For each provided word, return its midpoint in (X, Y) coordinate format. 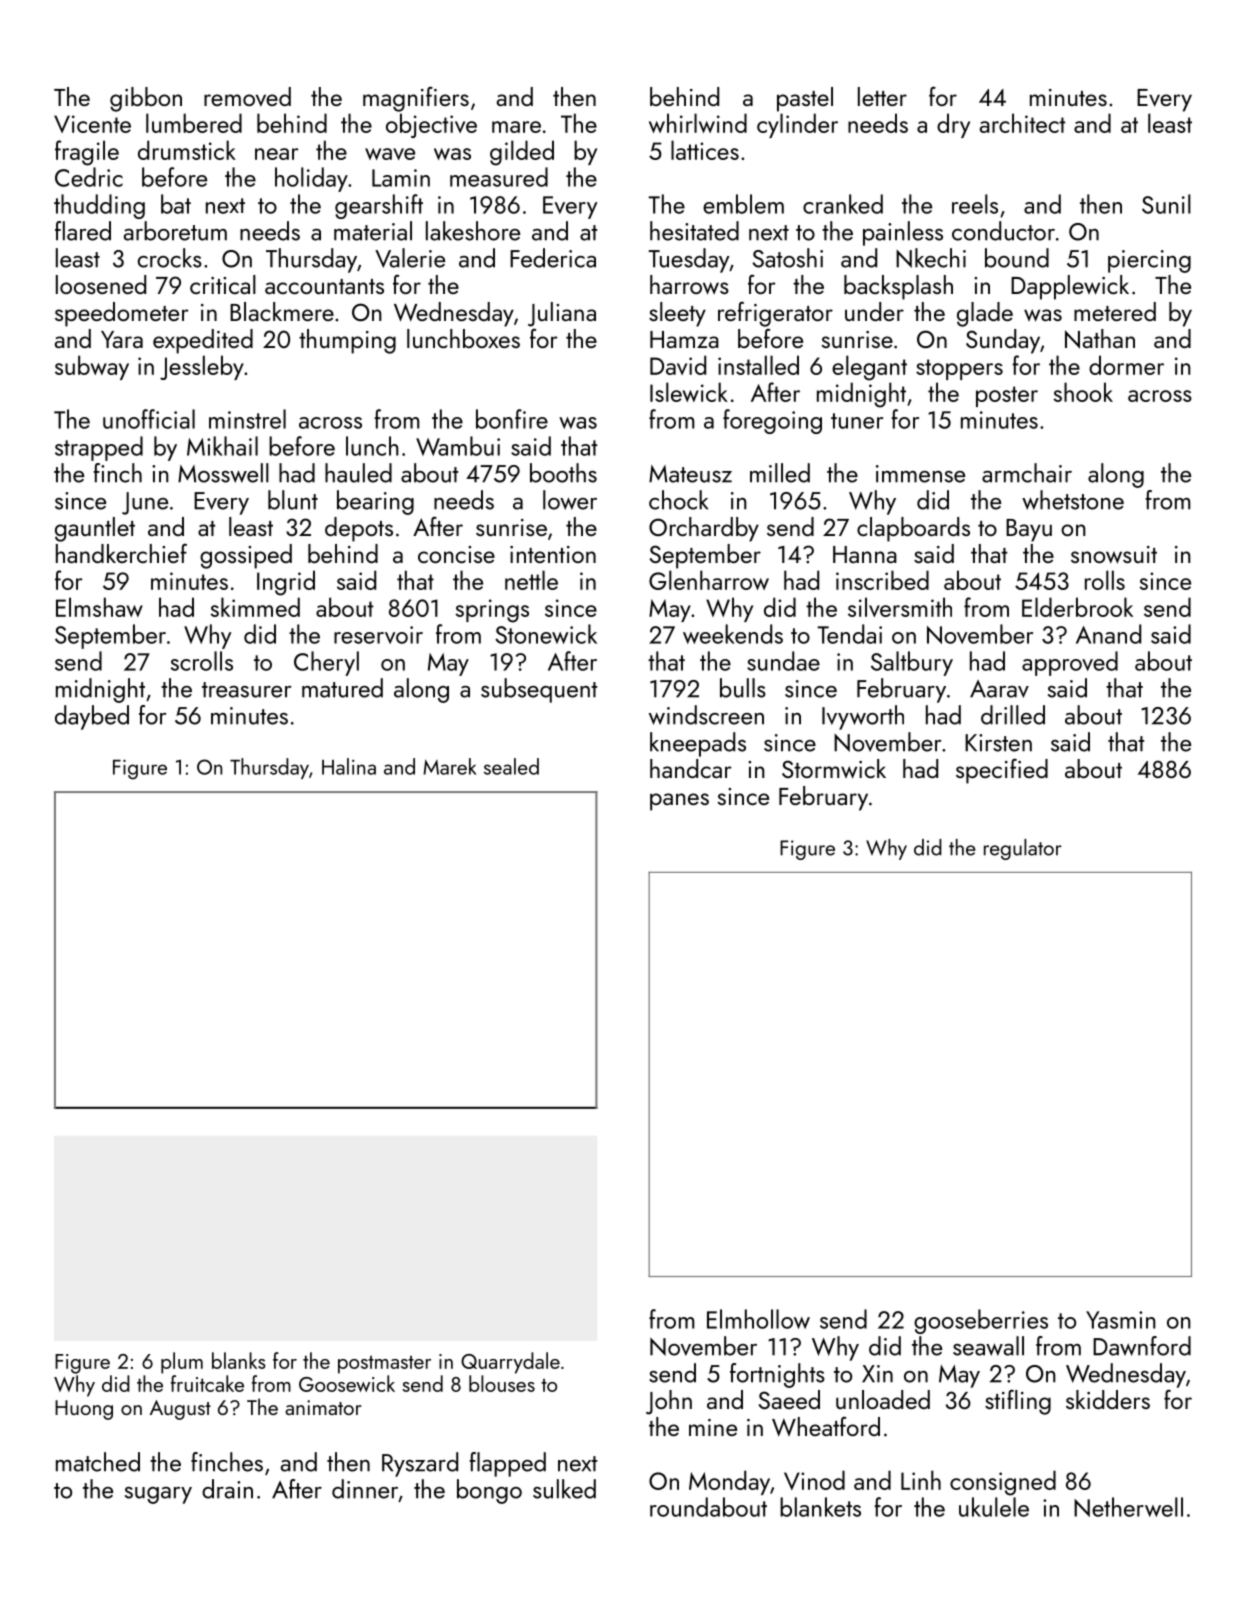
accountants (324, 286)
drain (227, 1489)
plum (182, 1363)
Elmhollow (758, 1319)
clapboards (913, 529)
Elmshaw (99, 607)
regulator (1023, 849)
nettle (531, 580)
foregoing (772, 421)
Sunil (1166, 204)
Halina (349, 766)
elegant (869, 368)
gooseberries (981, 1321)
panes (679, 802)
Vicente (92, 124)
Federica (553, 258)
